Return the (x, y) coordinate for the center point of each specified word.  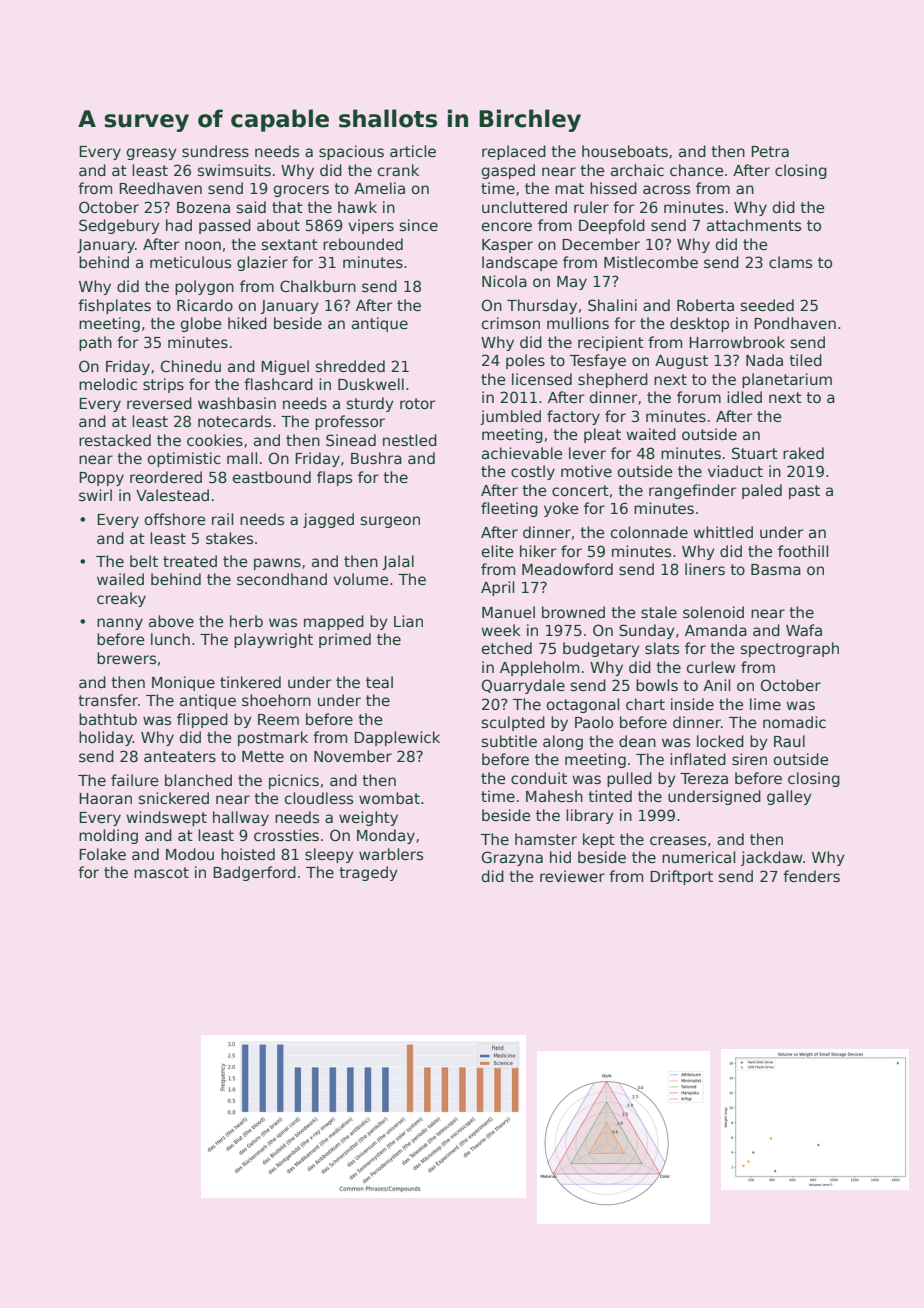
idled (744, 397)
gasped (508, 171)
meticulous (190, 262)
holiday (106, 738)
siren (749, 759)
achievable (522, 453)
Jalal (398, 562)
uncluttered (524, 207)
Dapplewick (397, 738)
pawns (277, 564)
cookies (215, 440)
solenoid (713, 612)
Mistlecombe (651, 262)
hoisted (248, 854)
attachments (754, 225)
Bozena (203, 207)
